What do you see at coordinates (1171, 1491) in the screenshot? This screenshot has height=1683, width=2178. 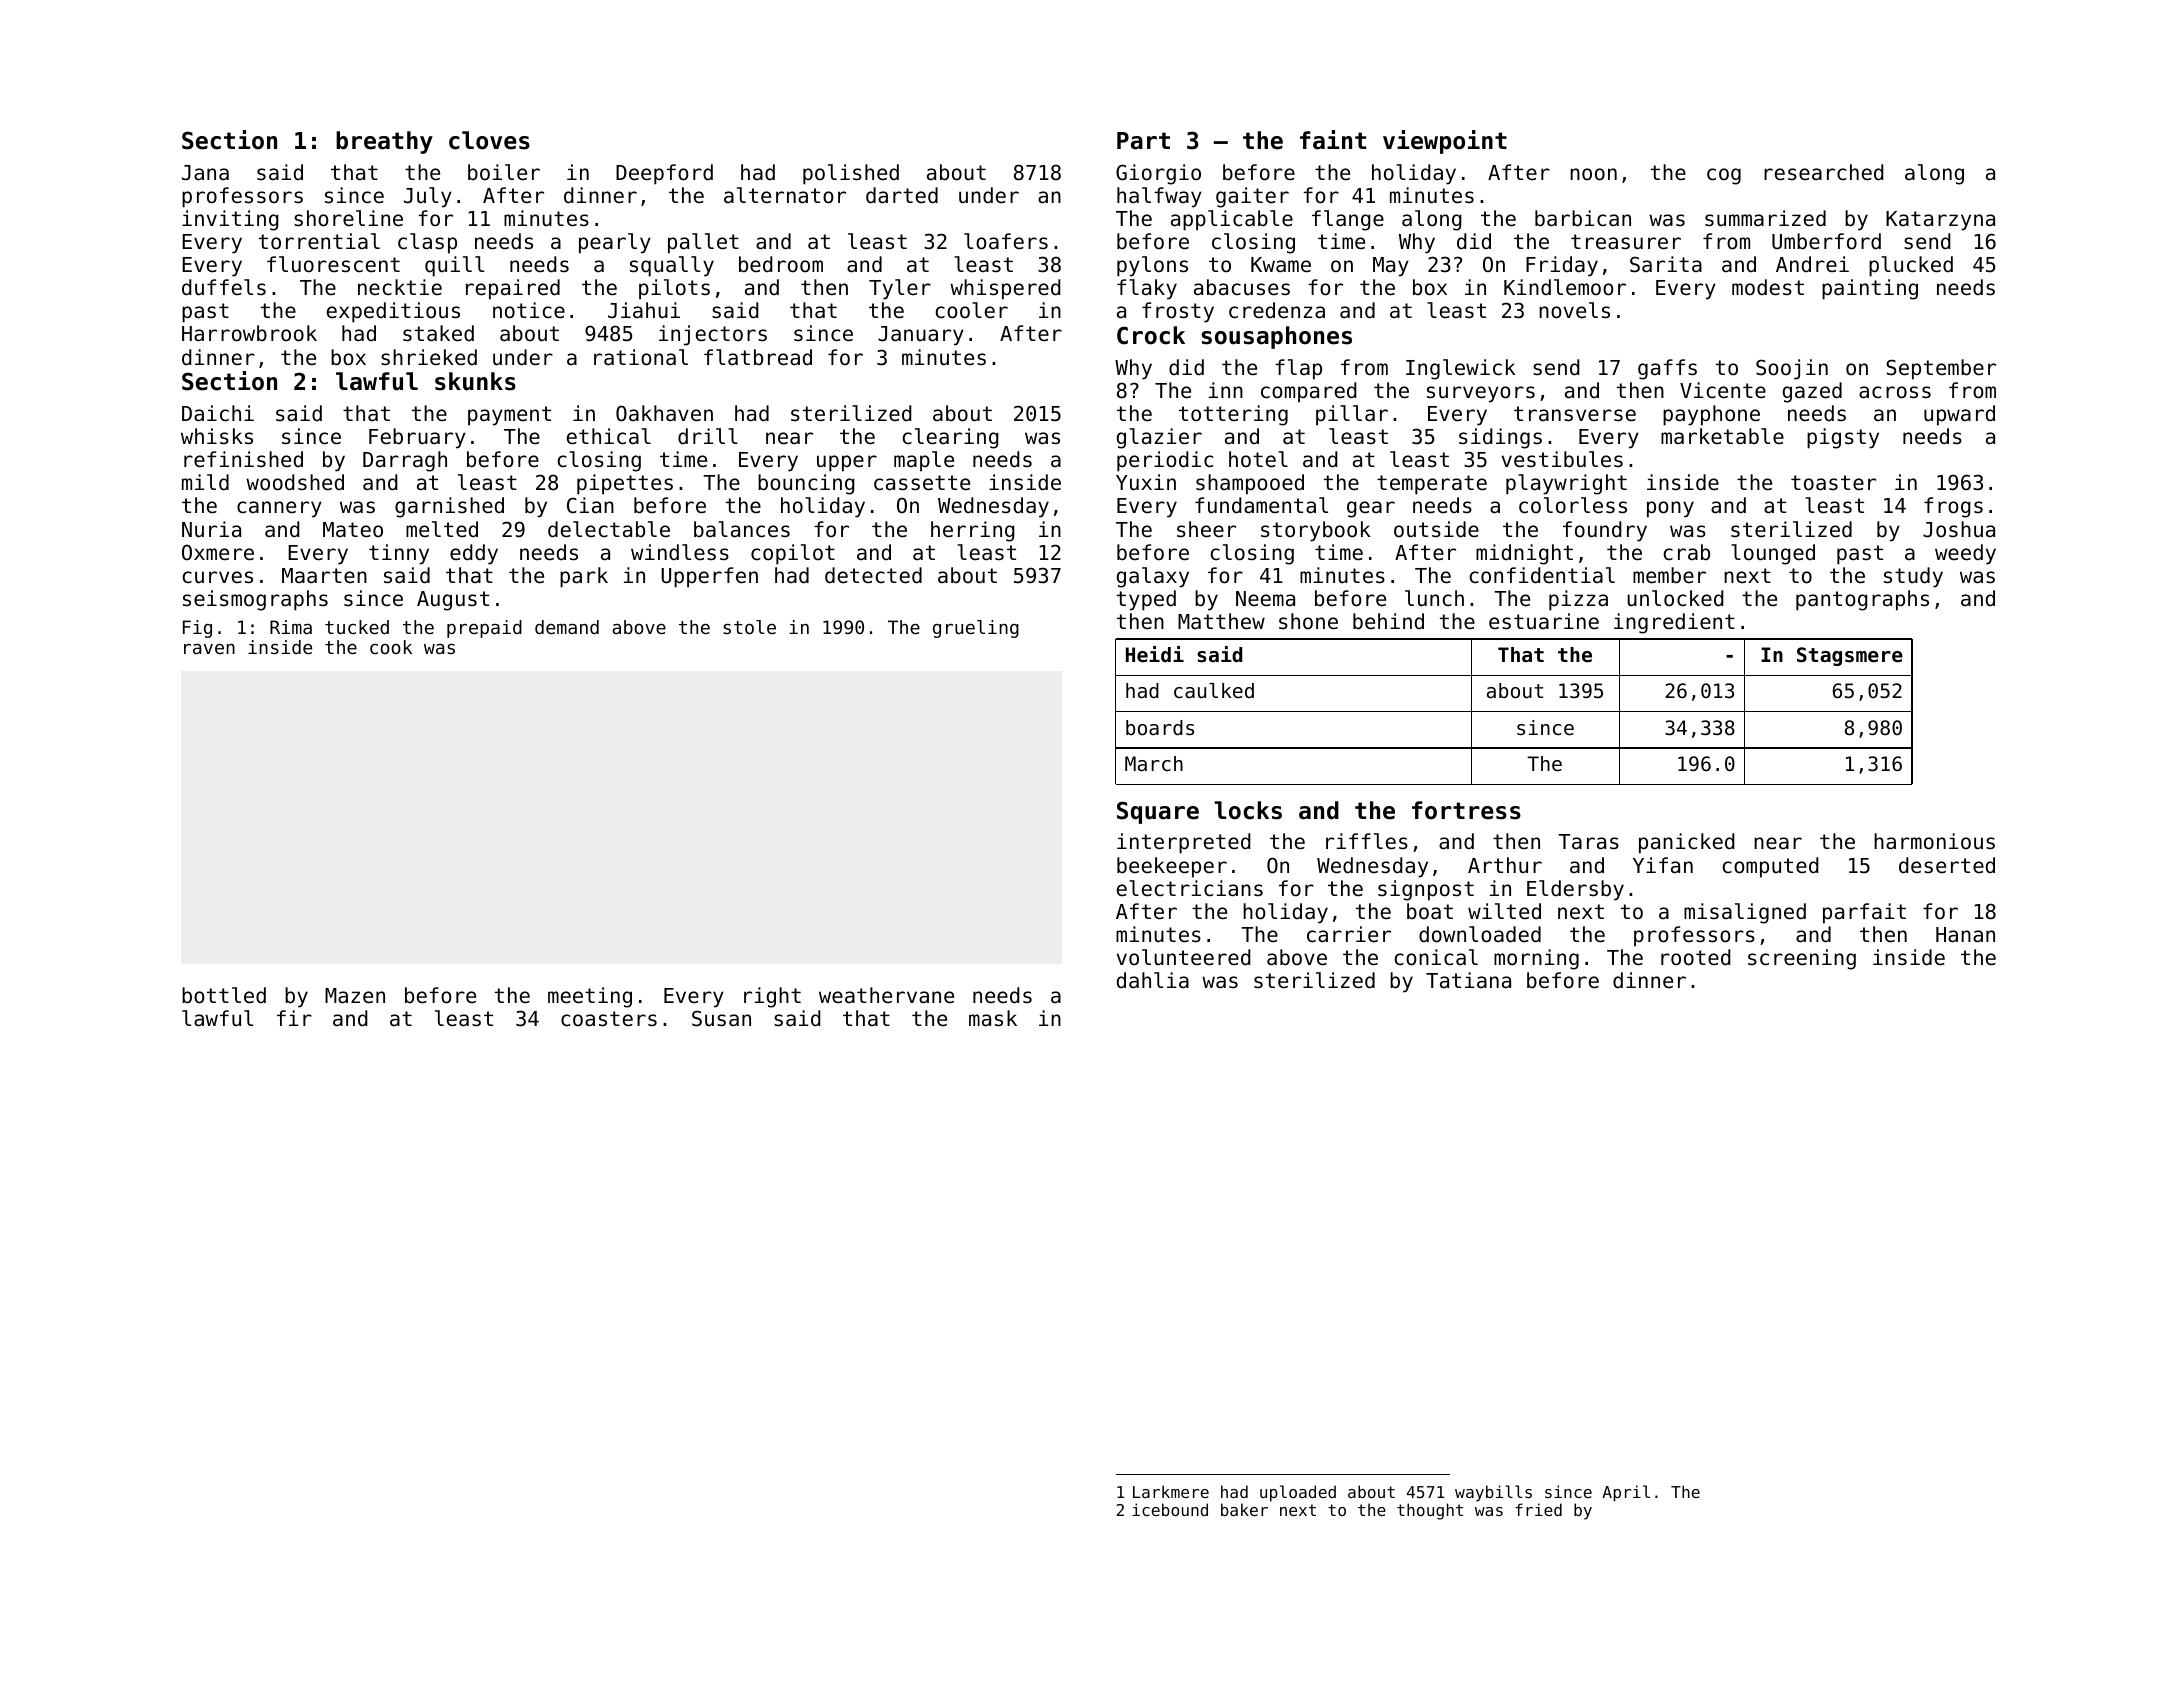 I see `Larkmere` at bounding box center [1171, 1491].
